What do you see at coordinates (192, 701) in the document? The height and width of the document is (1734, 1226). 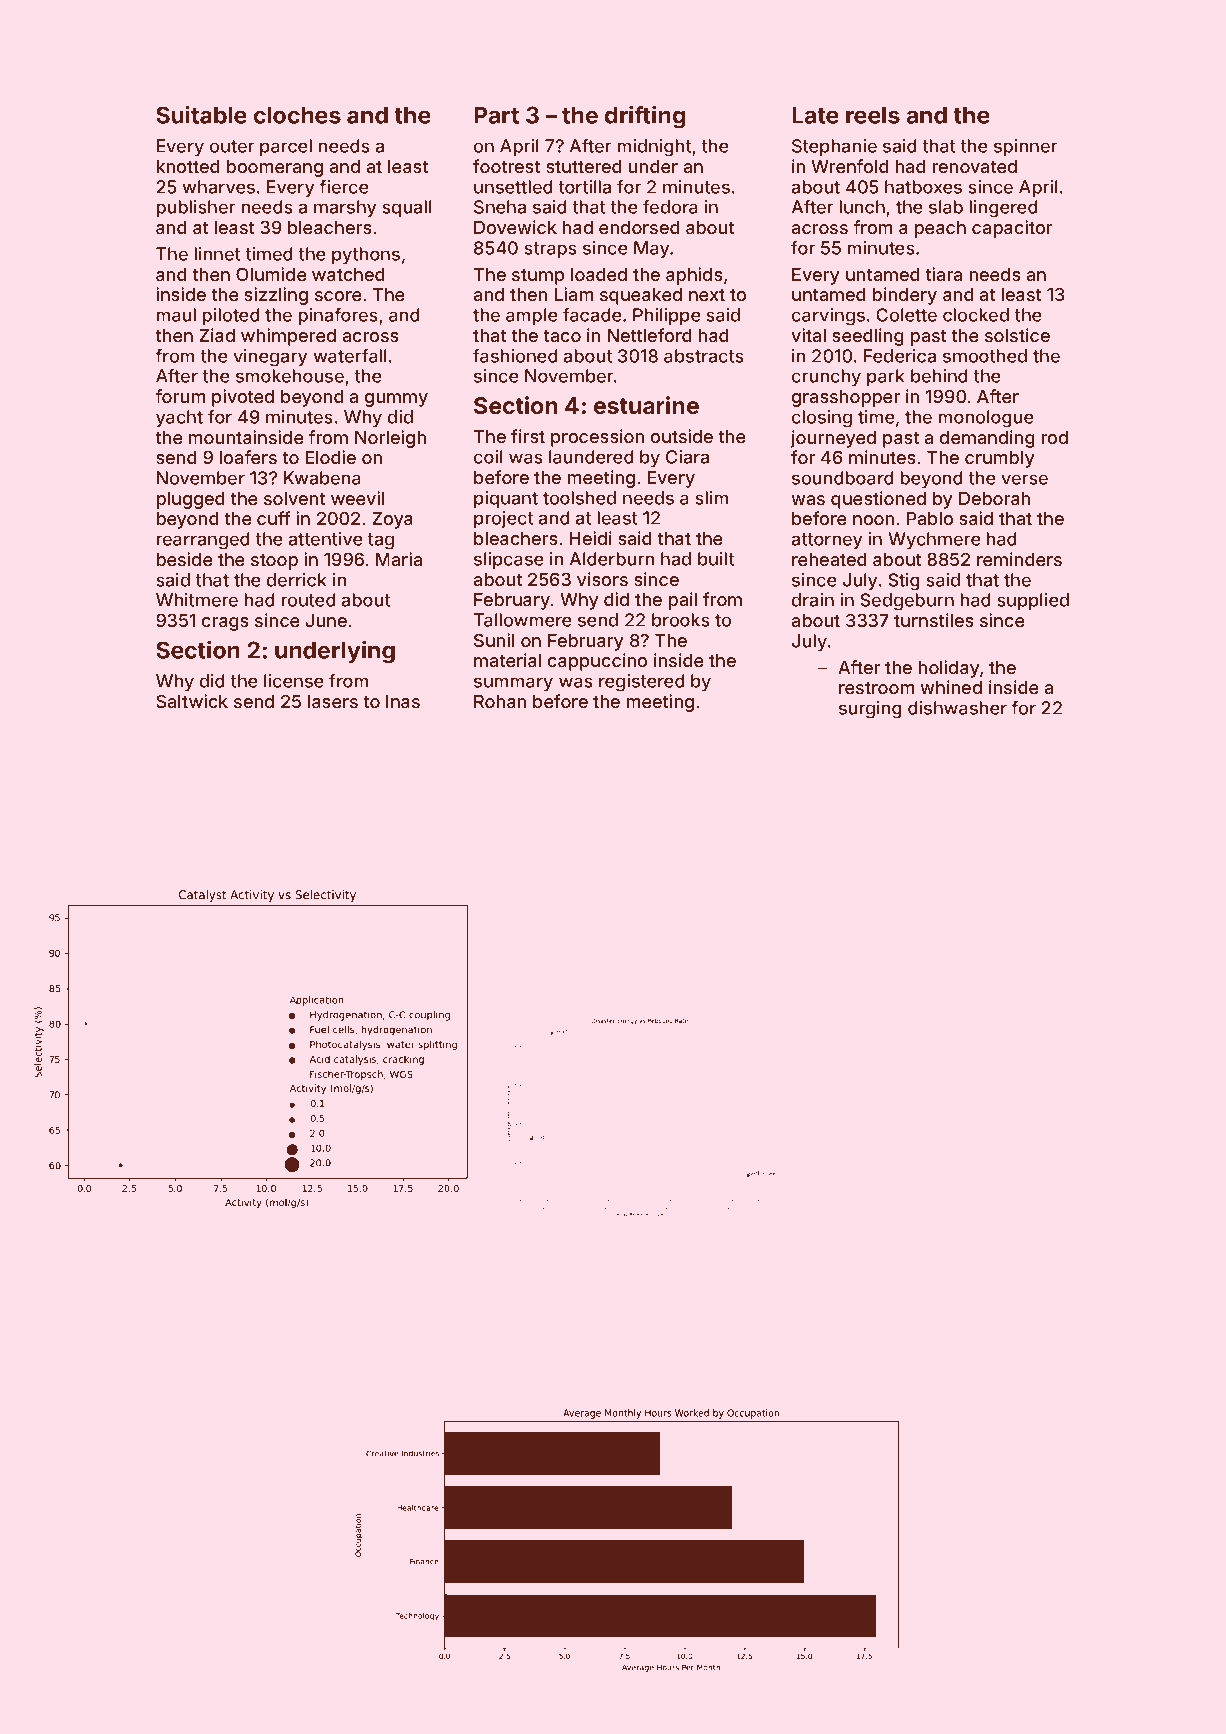 I see `Saltwick` at bounding box center [192, 701].
